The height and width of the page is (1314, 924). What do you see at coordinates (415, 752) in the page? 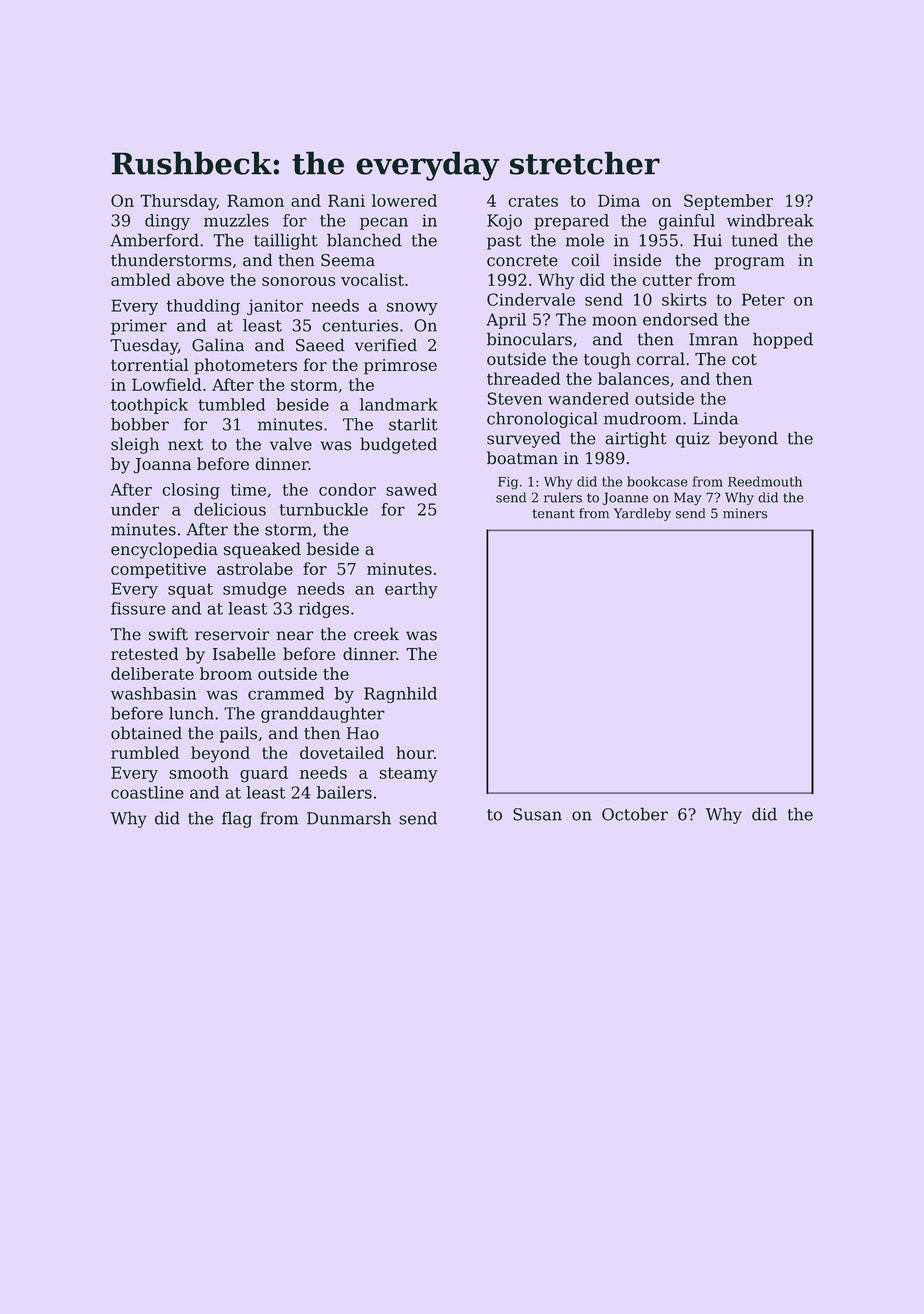
I see `hour` at bounding box center [415, 752].
